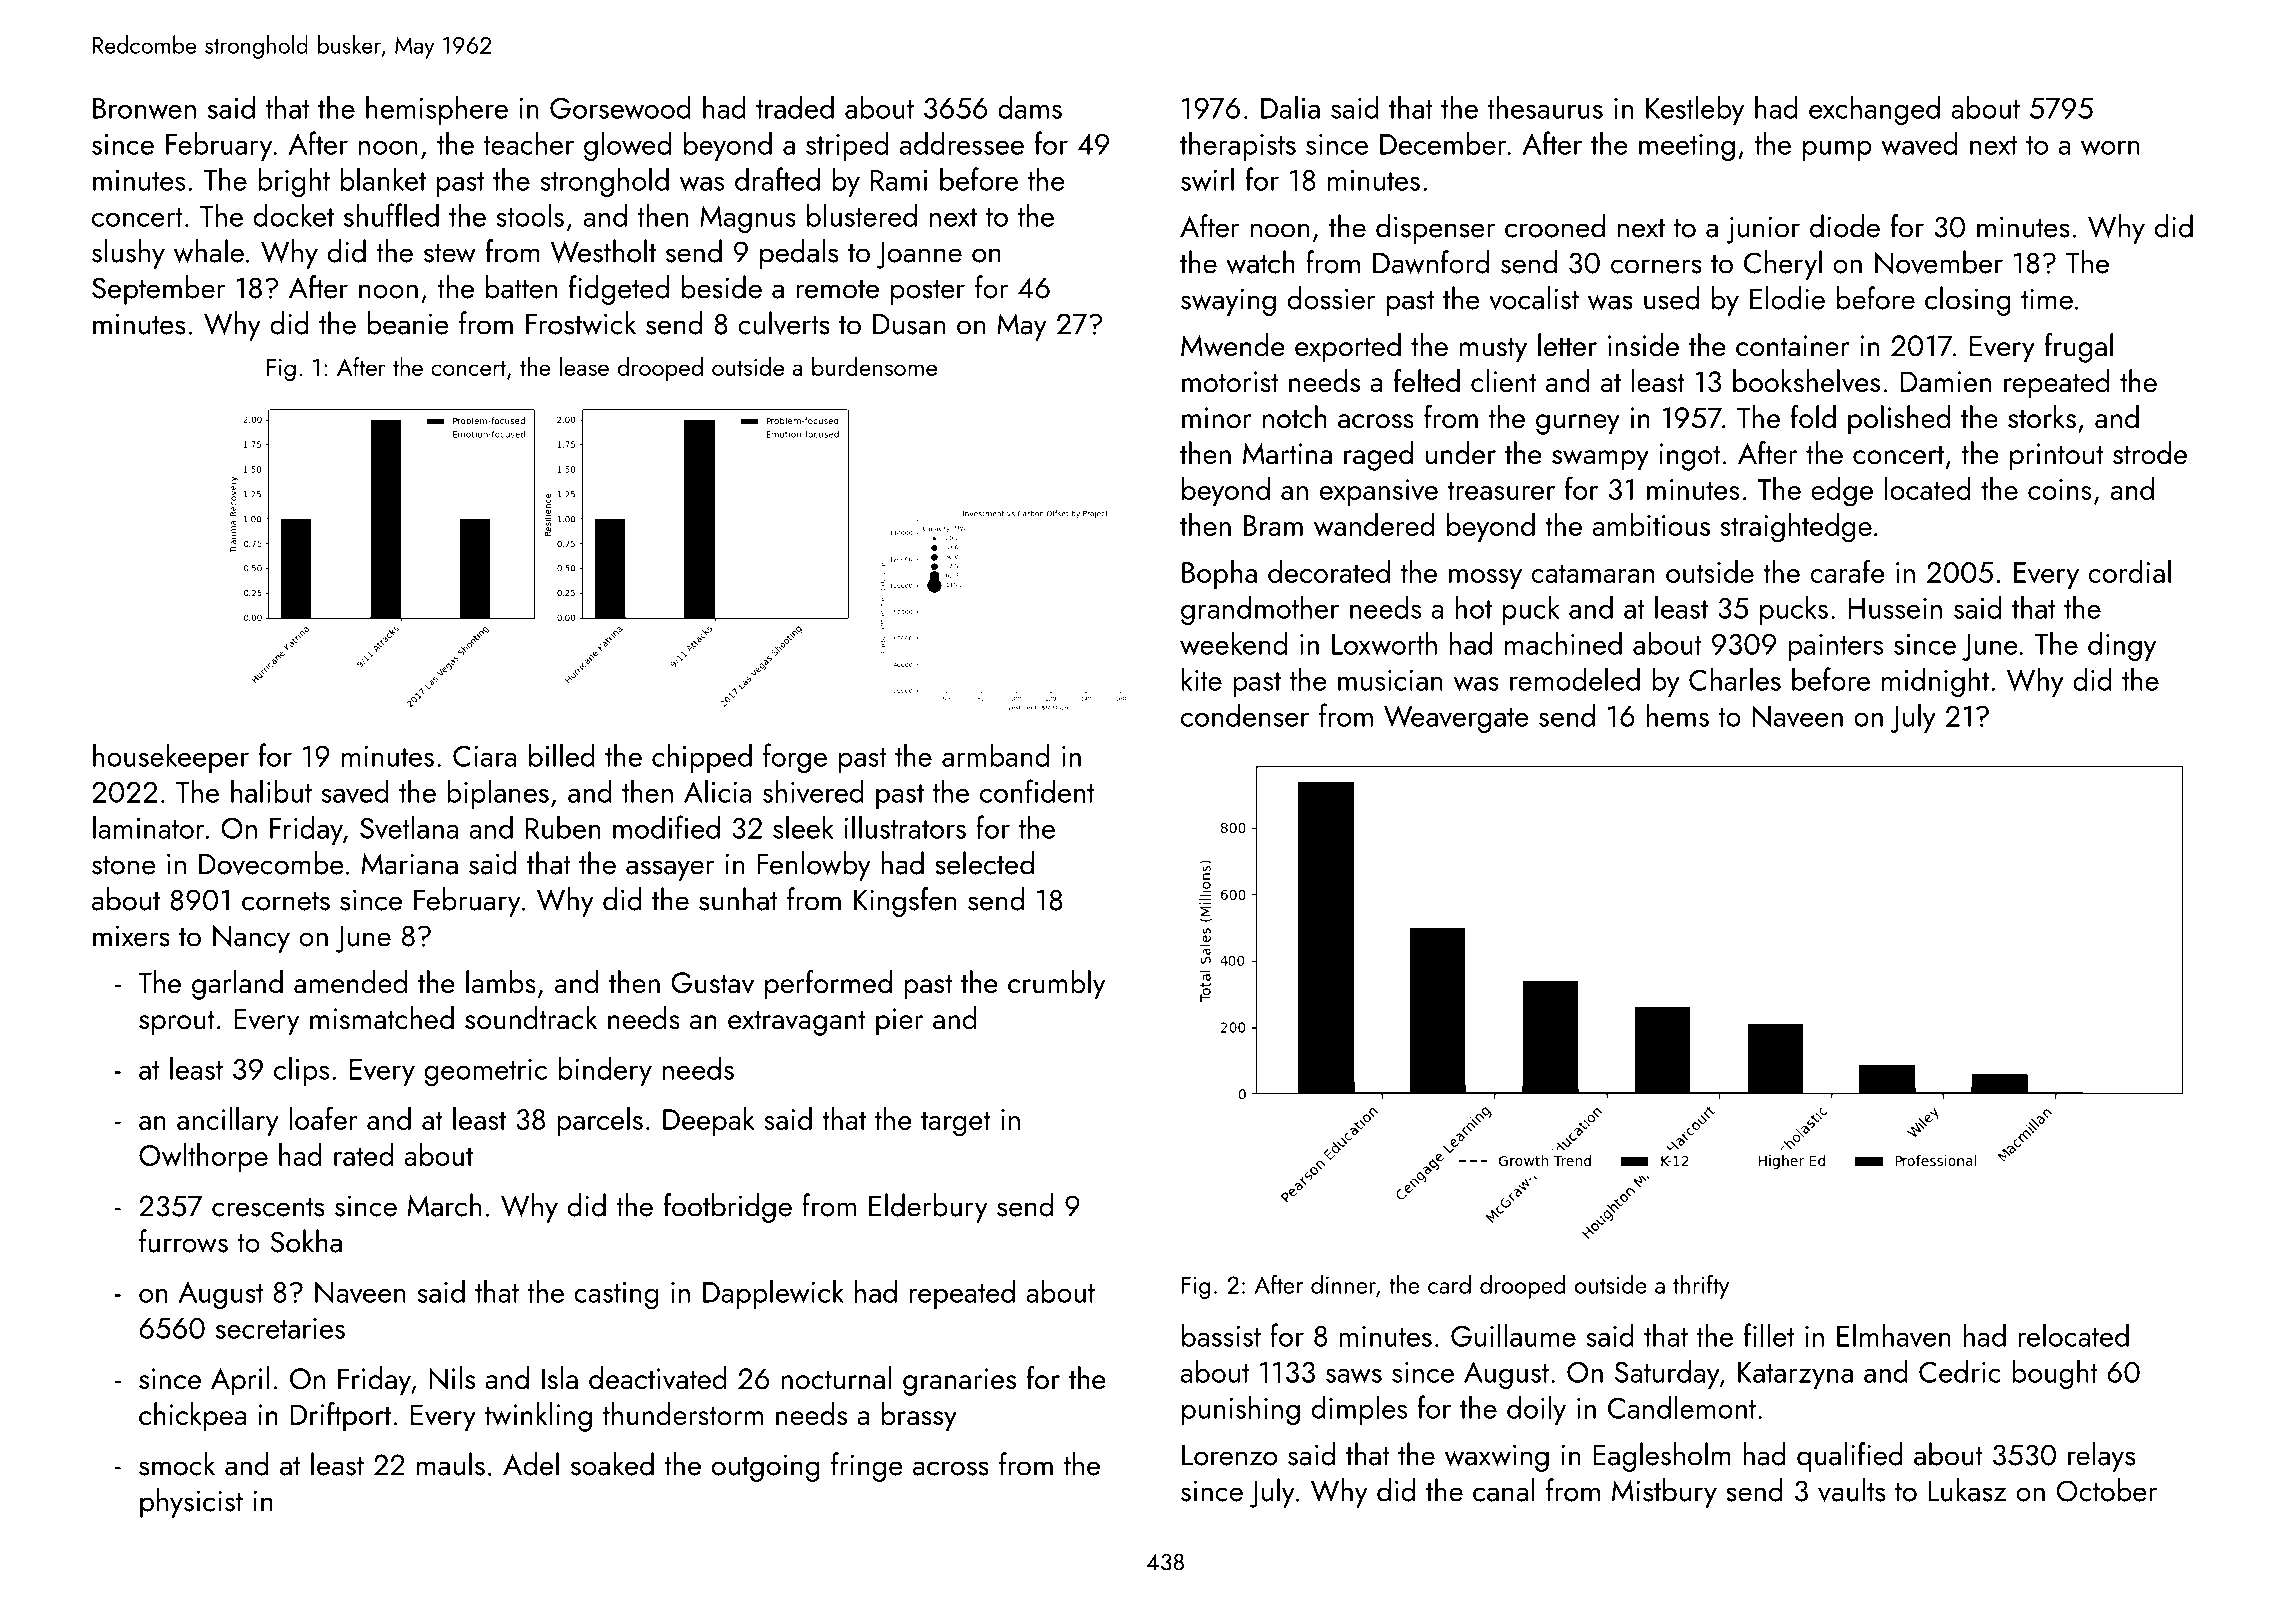 This page has height=1620, width=2292. I want to click on ingot, so click(1690, 457).
